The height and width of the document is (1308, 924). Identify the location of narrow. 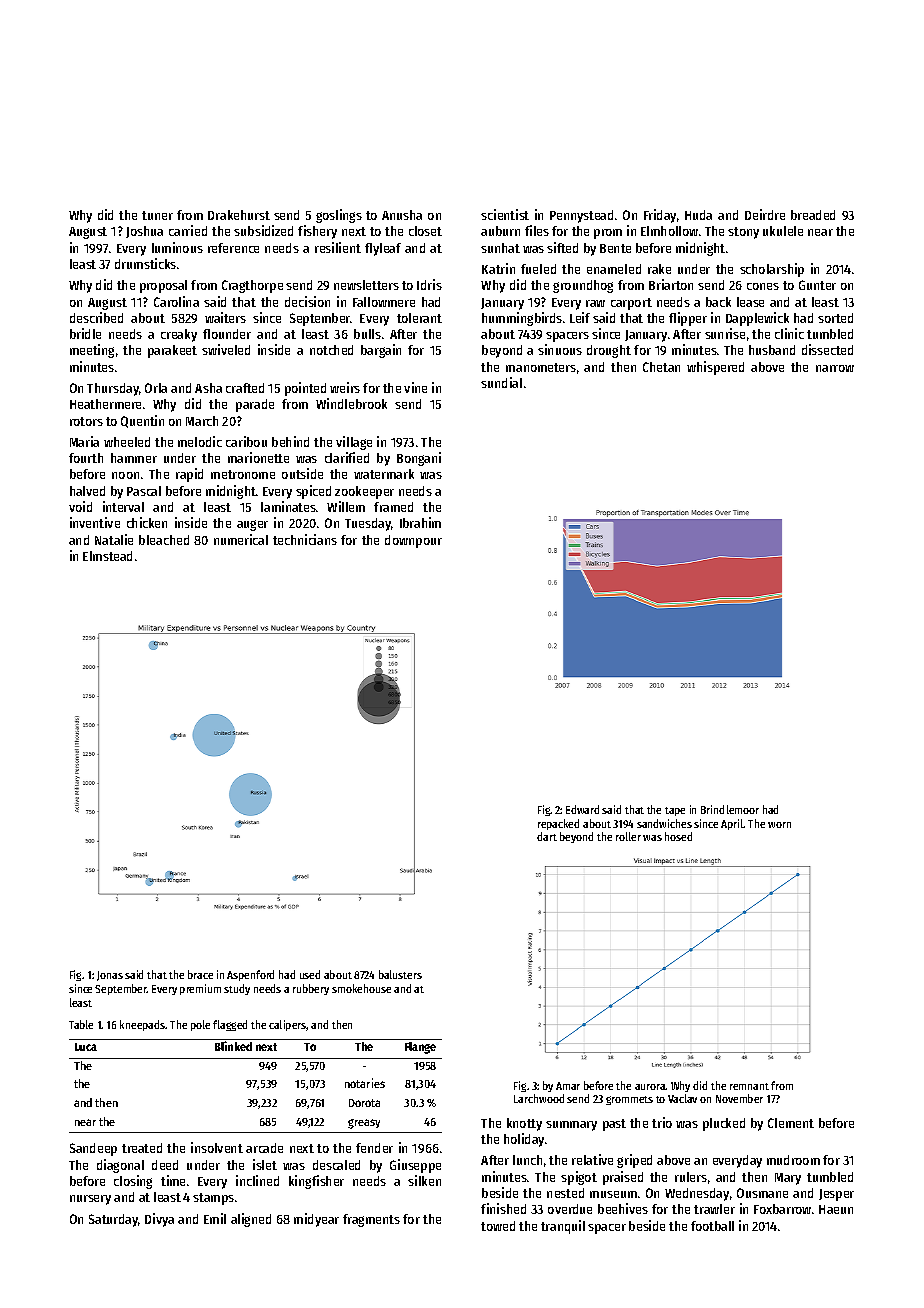
(835, 368).
